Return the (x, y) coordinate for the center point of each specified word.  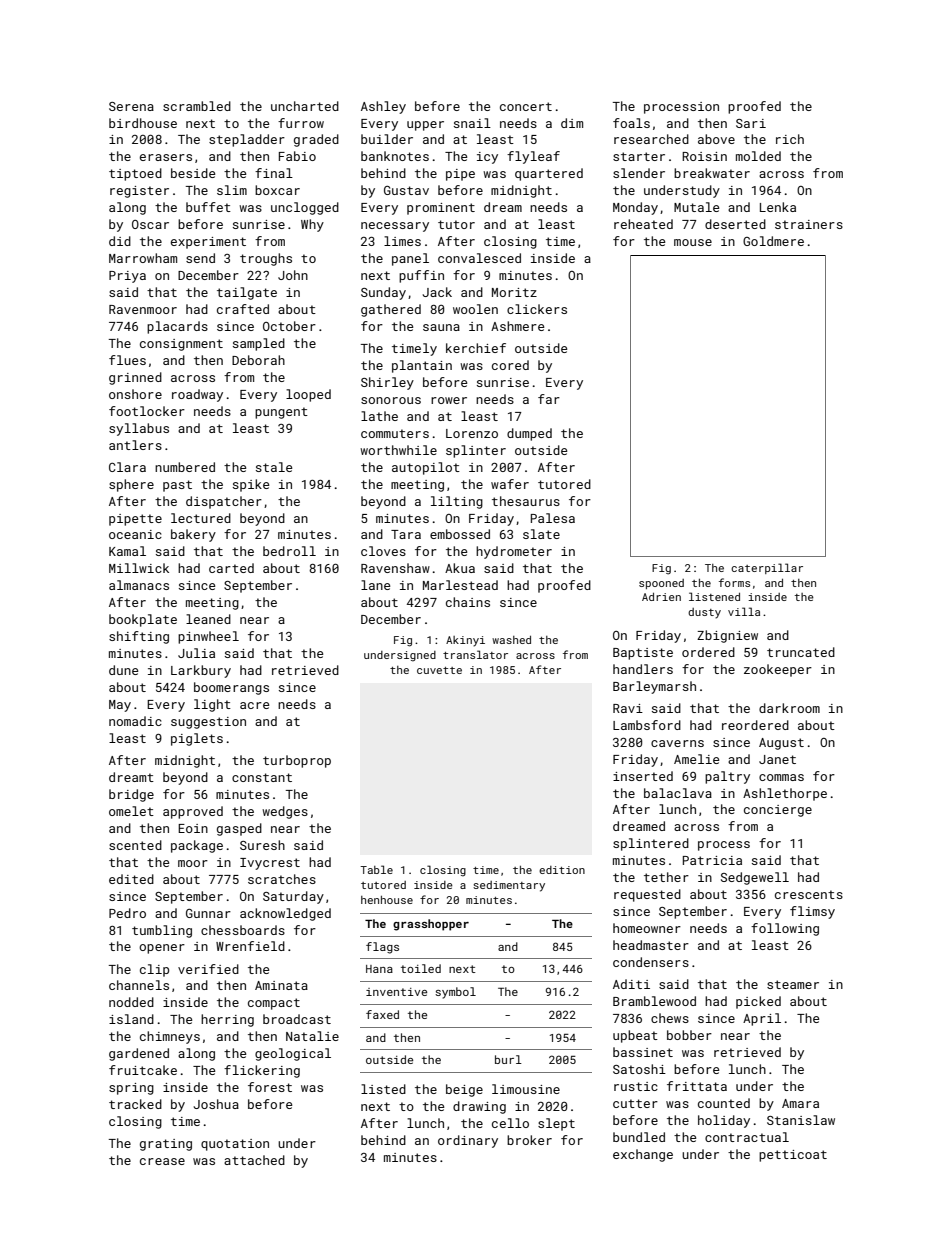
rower (449, 400)
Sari (751, 123)
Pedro (127, 913)
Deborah (258, 360)
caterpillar (767, 568)
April (762, 1019)
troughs (266, 259)
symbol (455, 993)
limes (402, 241)
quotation (235, 1145)
